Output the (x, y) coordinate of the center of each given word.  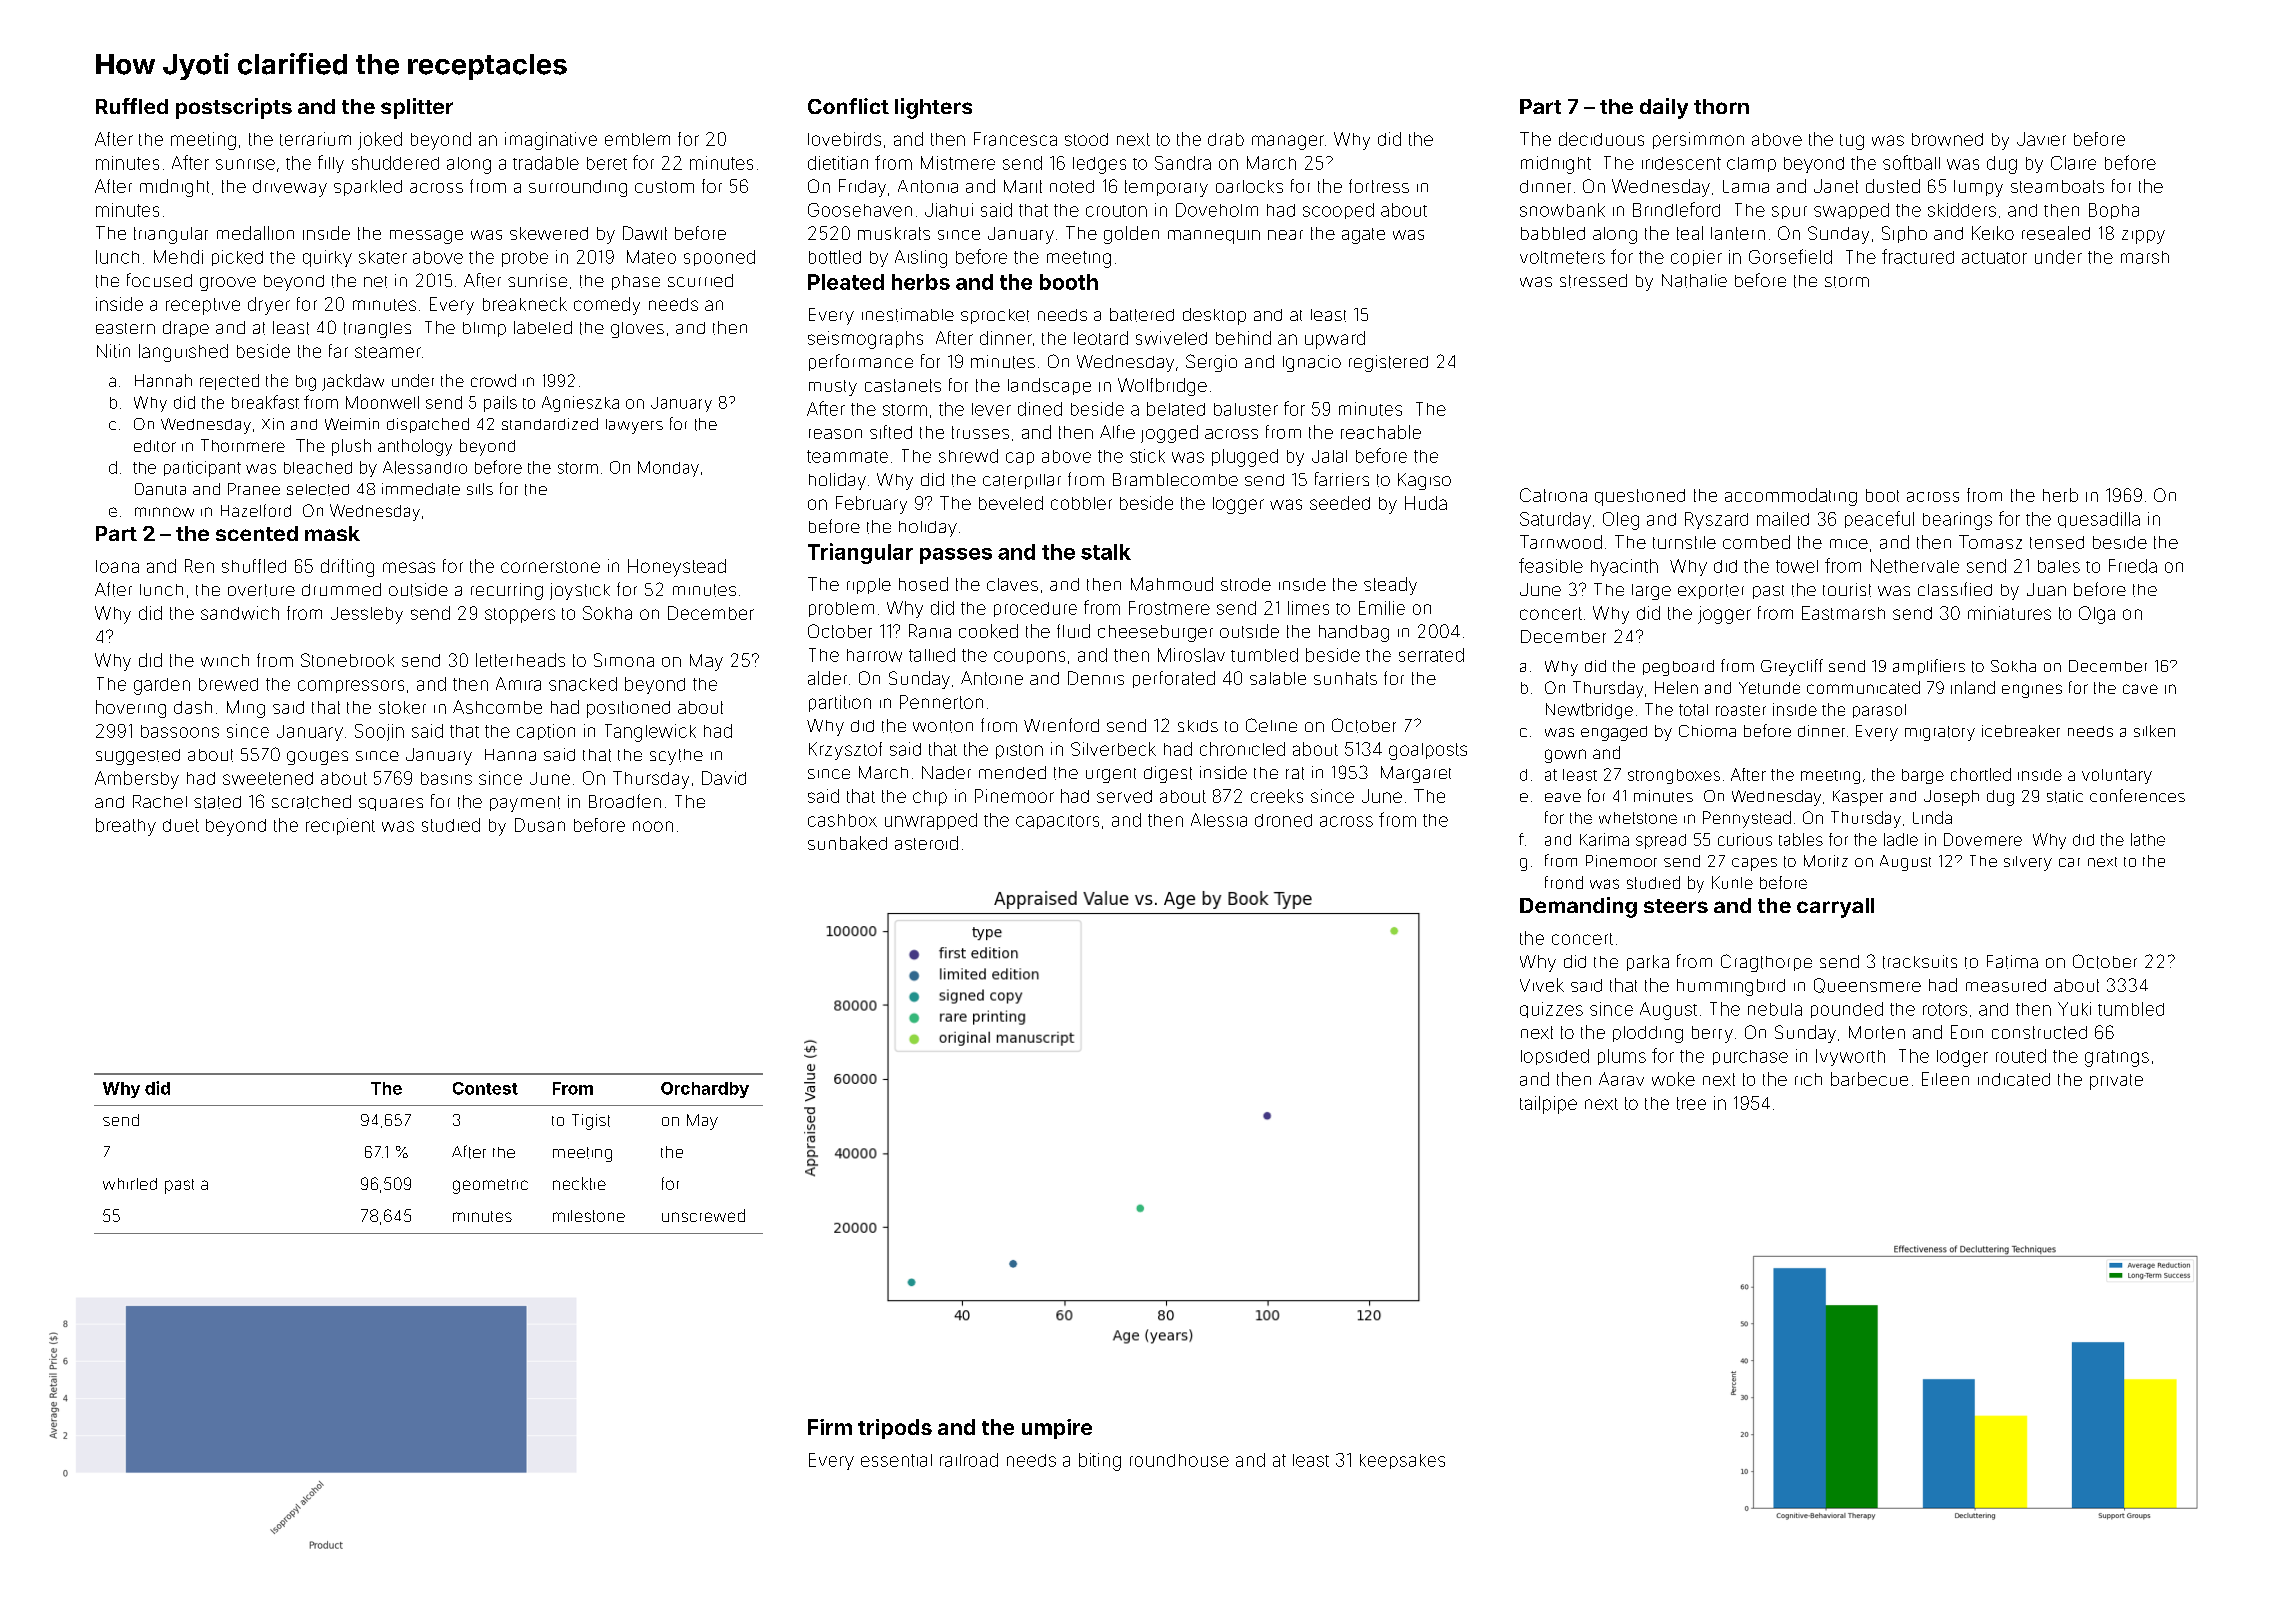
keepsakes (1402, 1461)
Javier (2041, 139)
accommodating (1791, 497)
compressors (351, 686)
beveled (1011, 503)
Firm (830, 1427)
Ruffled (132, 106)
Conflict (848, 106)
